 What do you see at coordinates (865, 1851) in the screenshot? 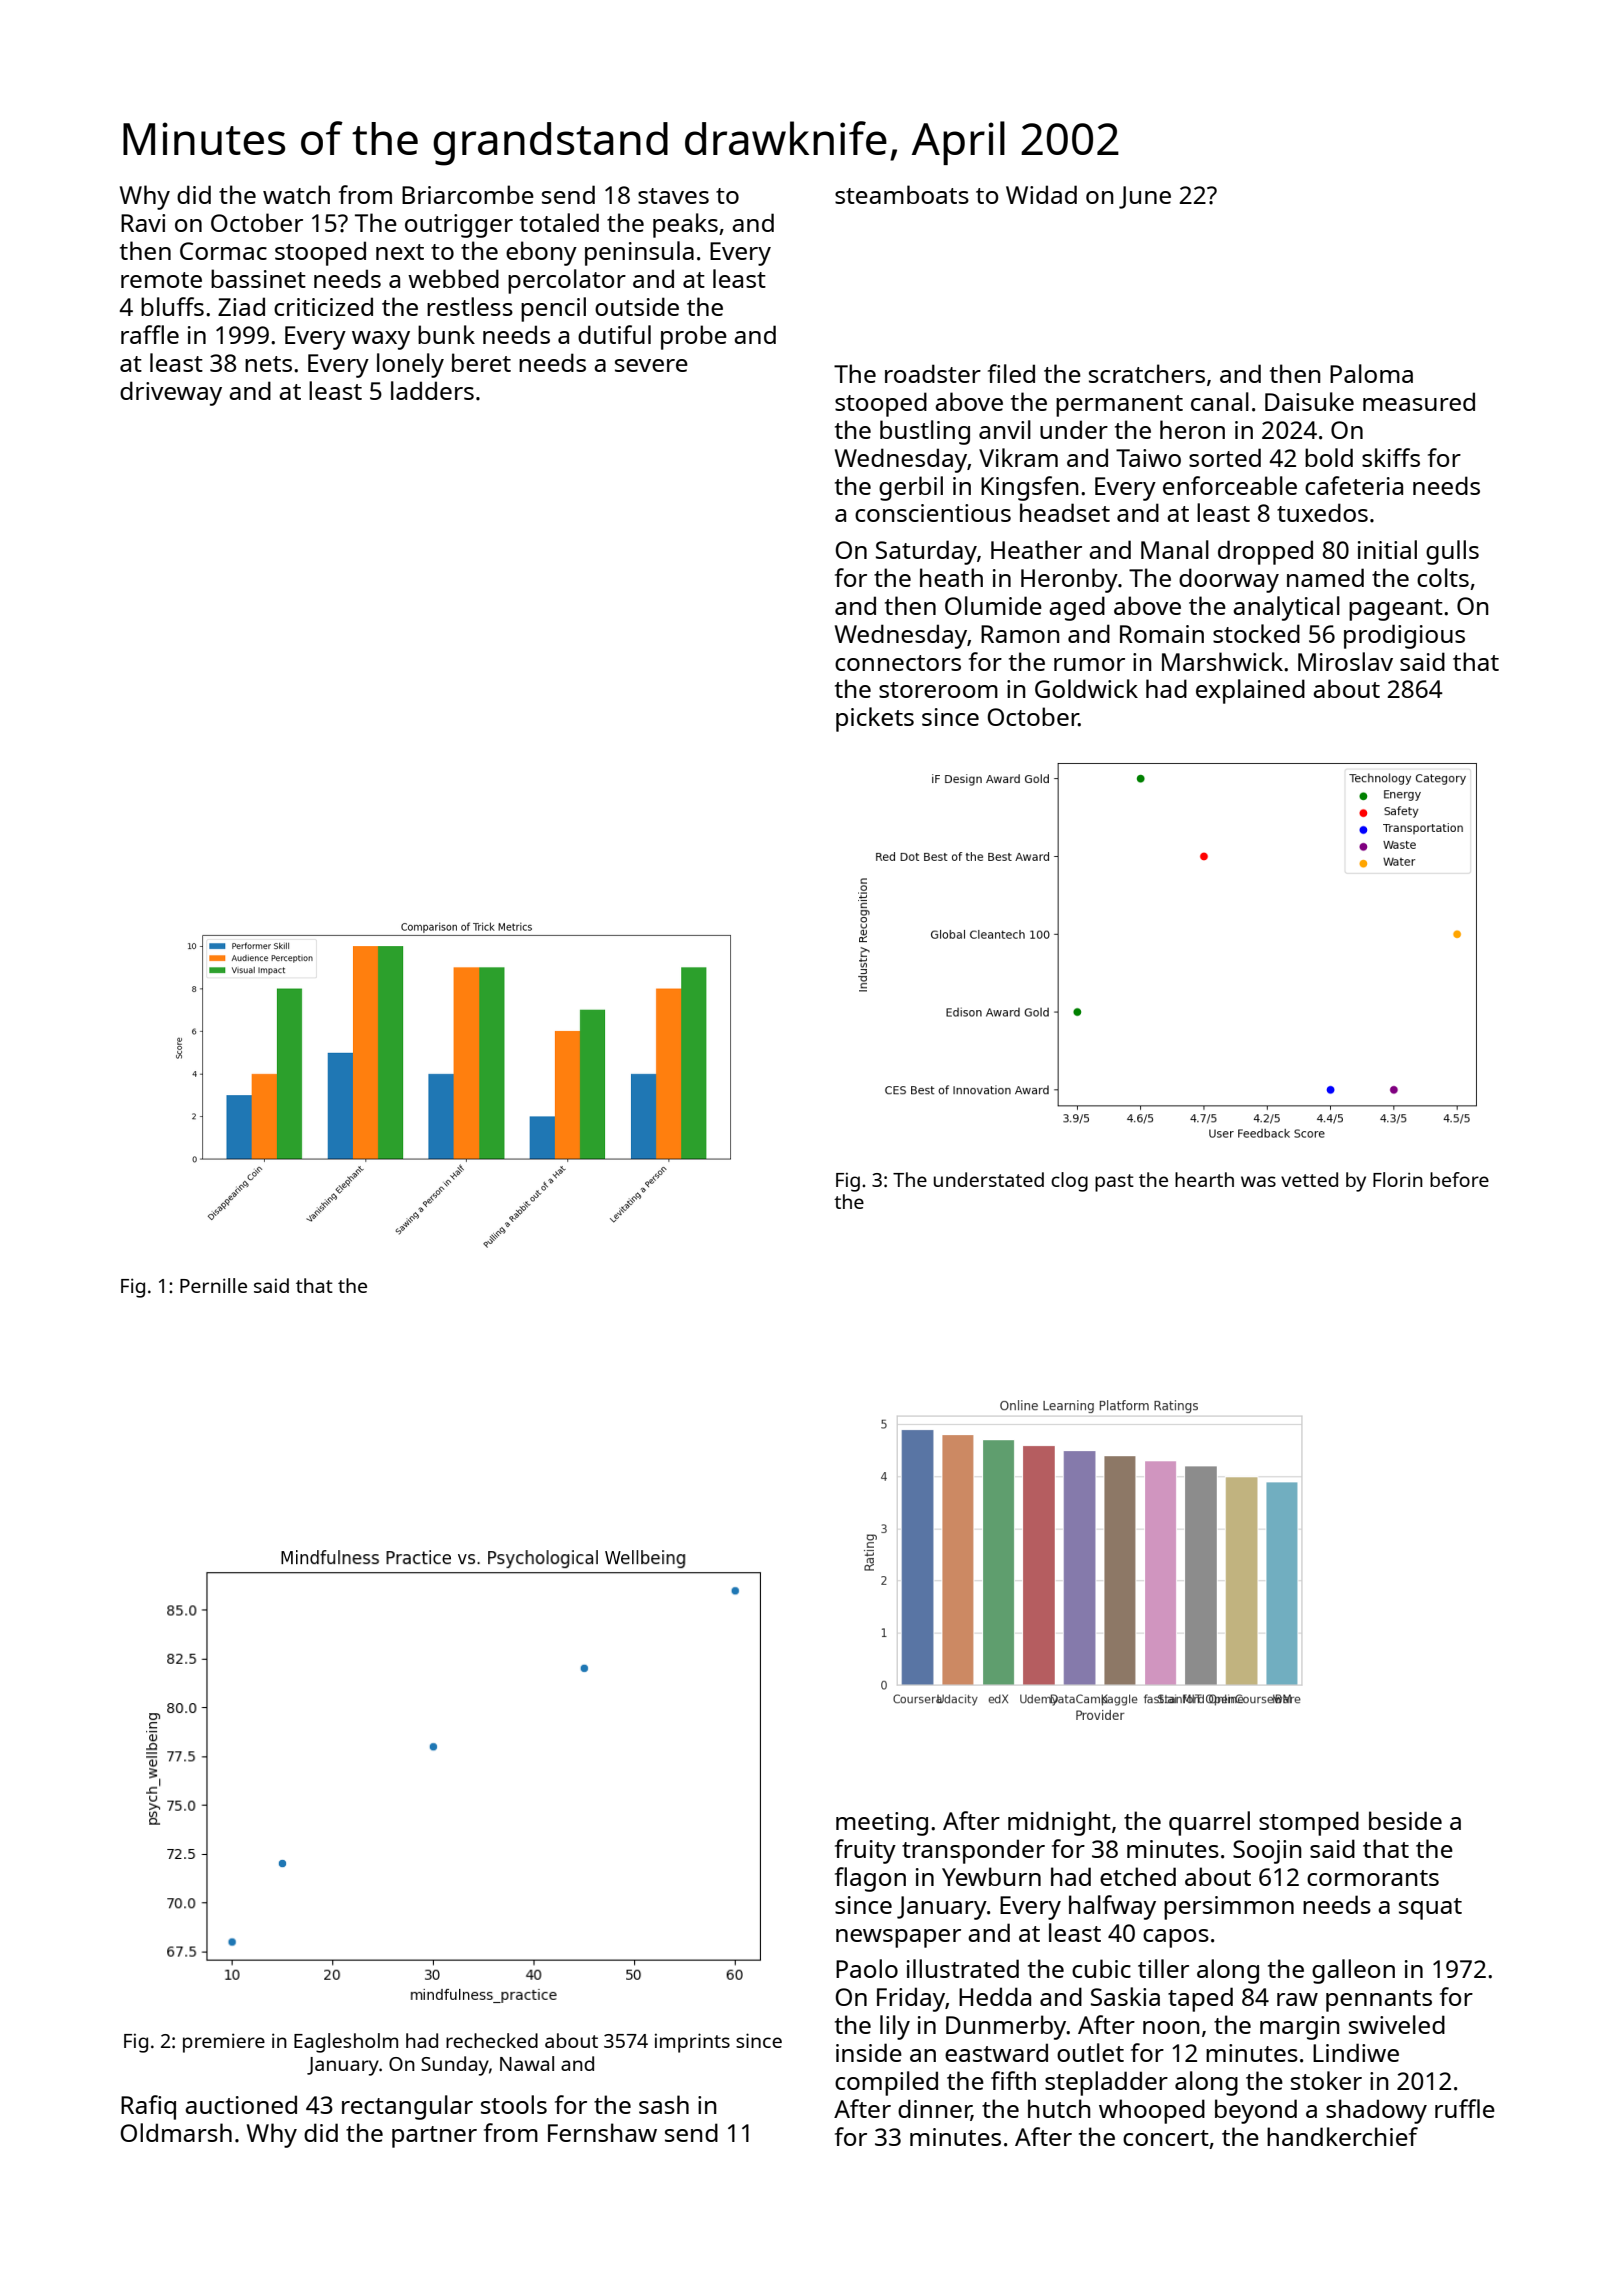
I see `fruity` at bounding box center [865, 1851].
